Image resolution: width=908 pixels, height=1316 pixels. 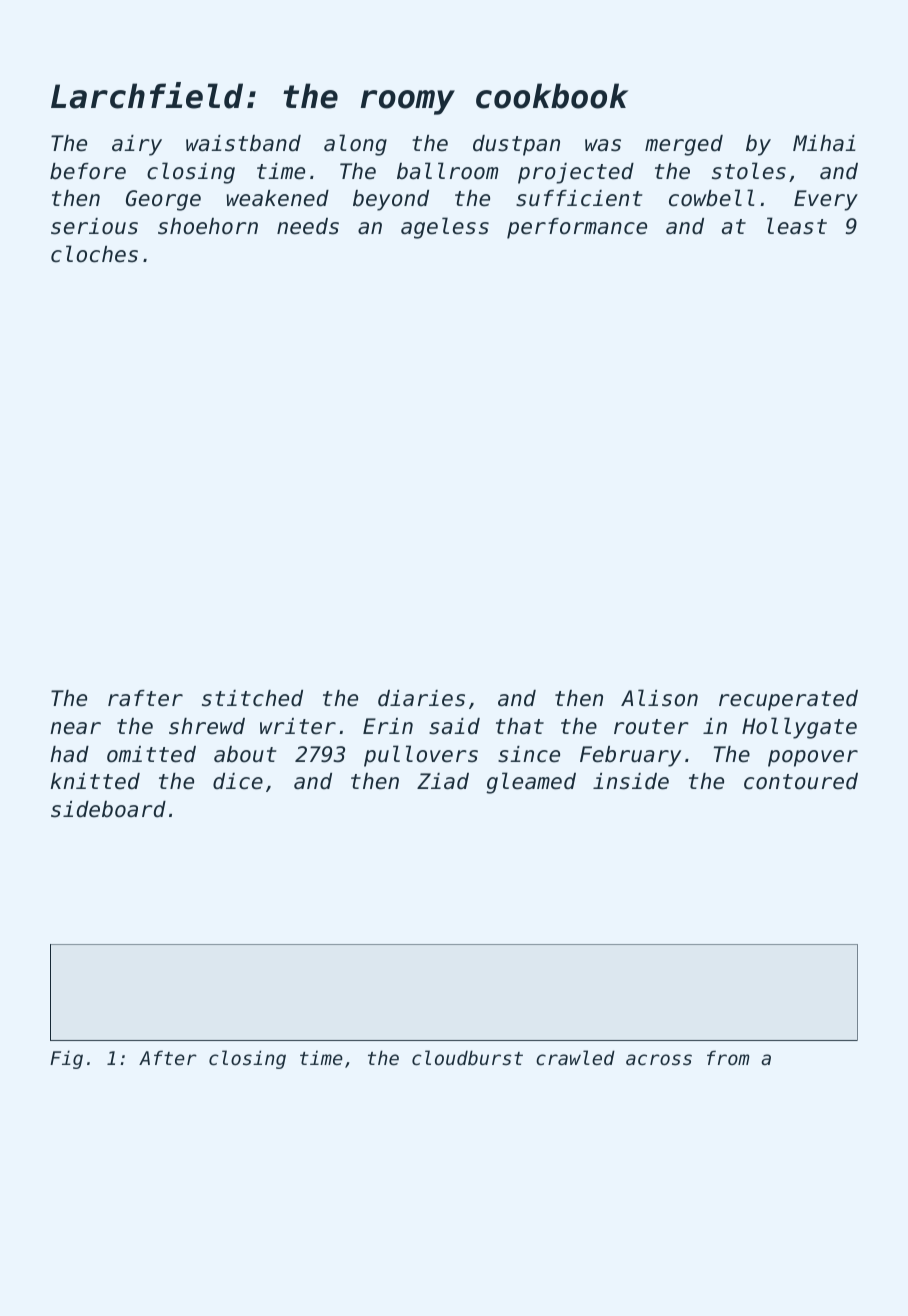 I want to click on diaries, so click(x=421, y=698).
